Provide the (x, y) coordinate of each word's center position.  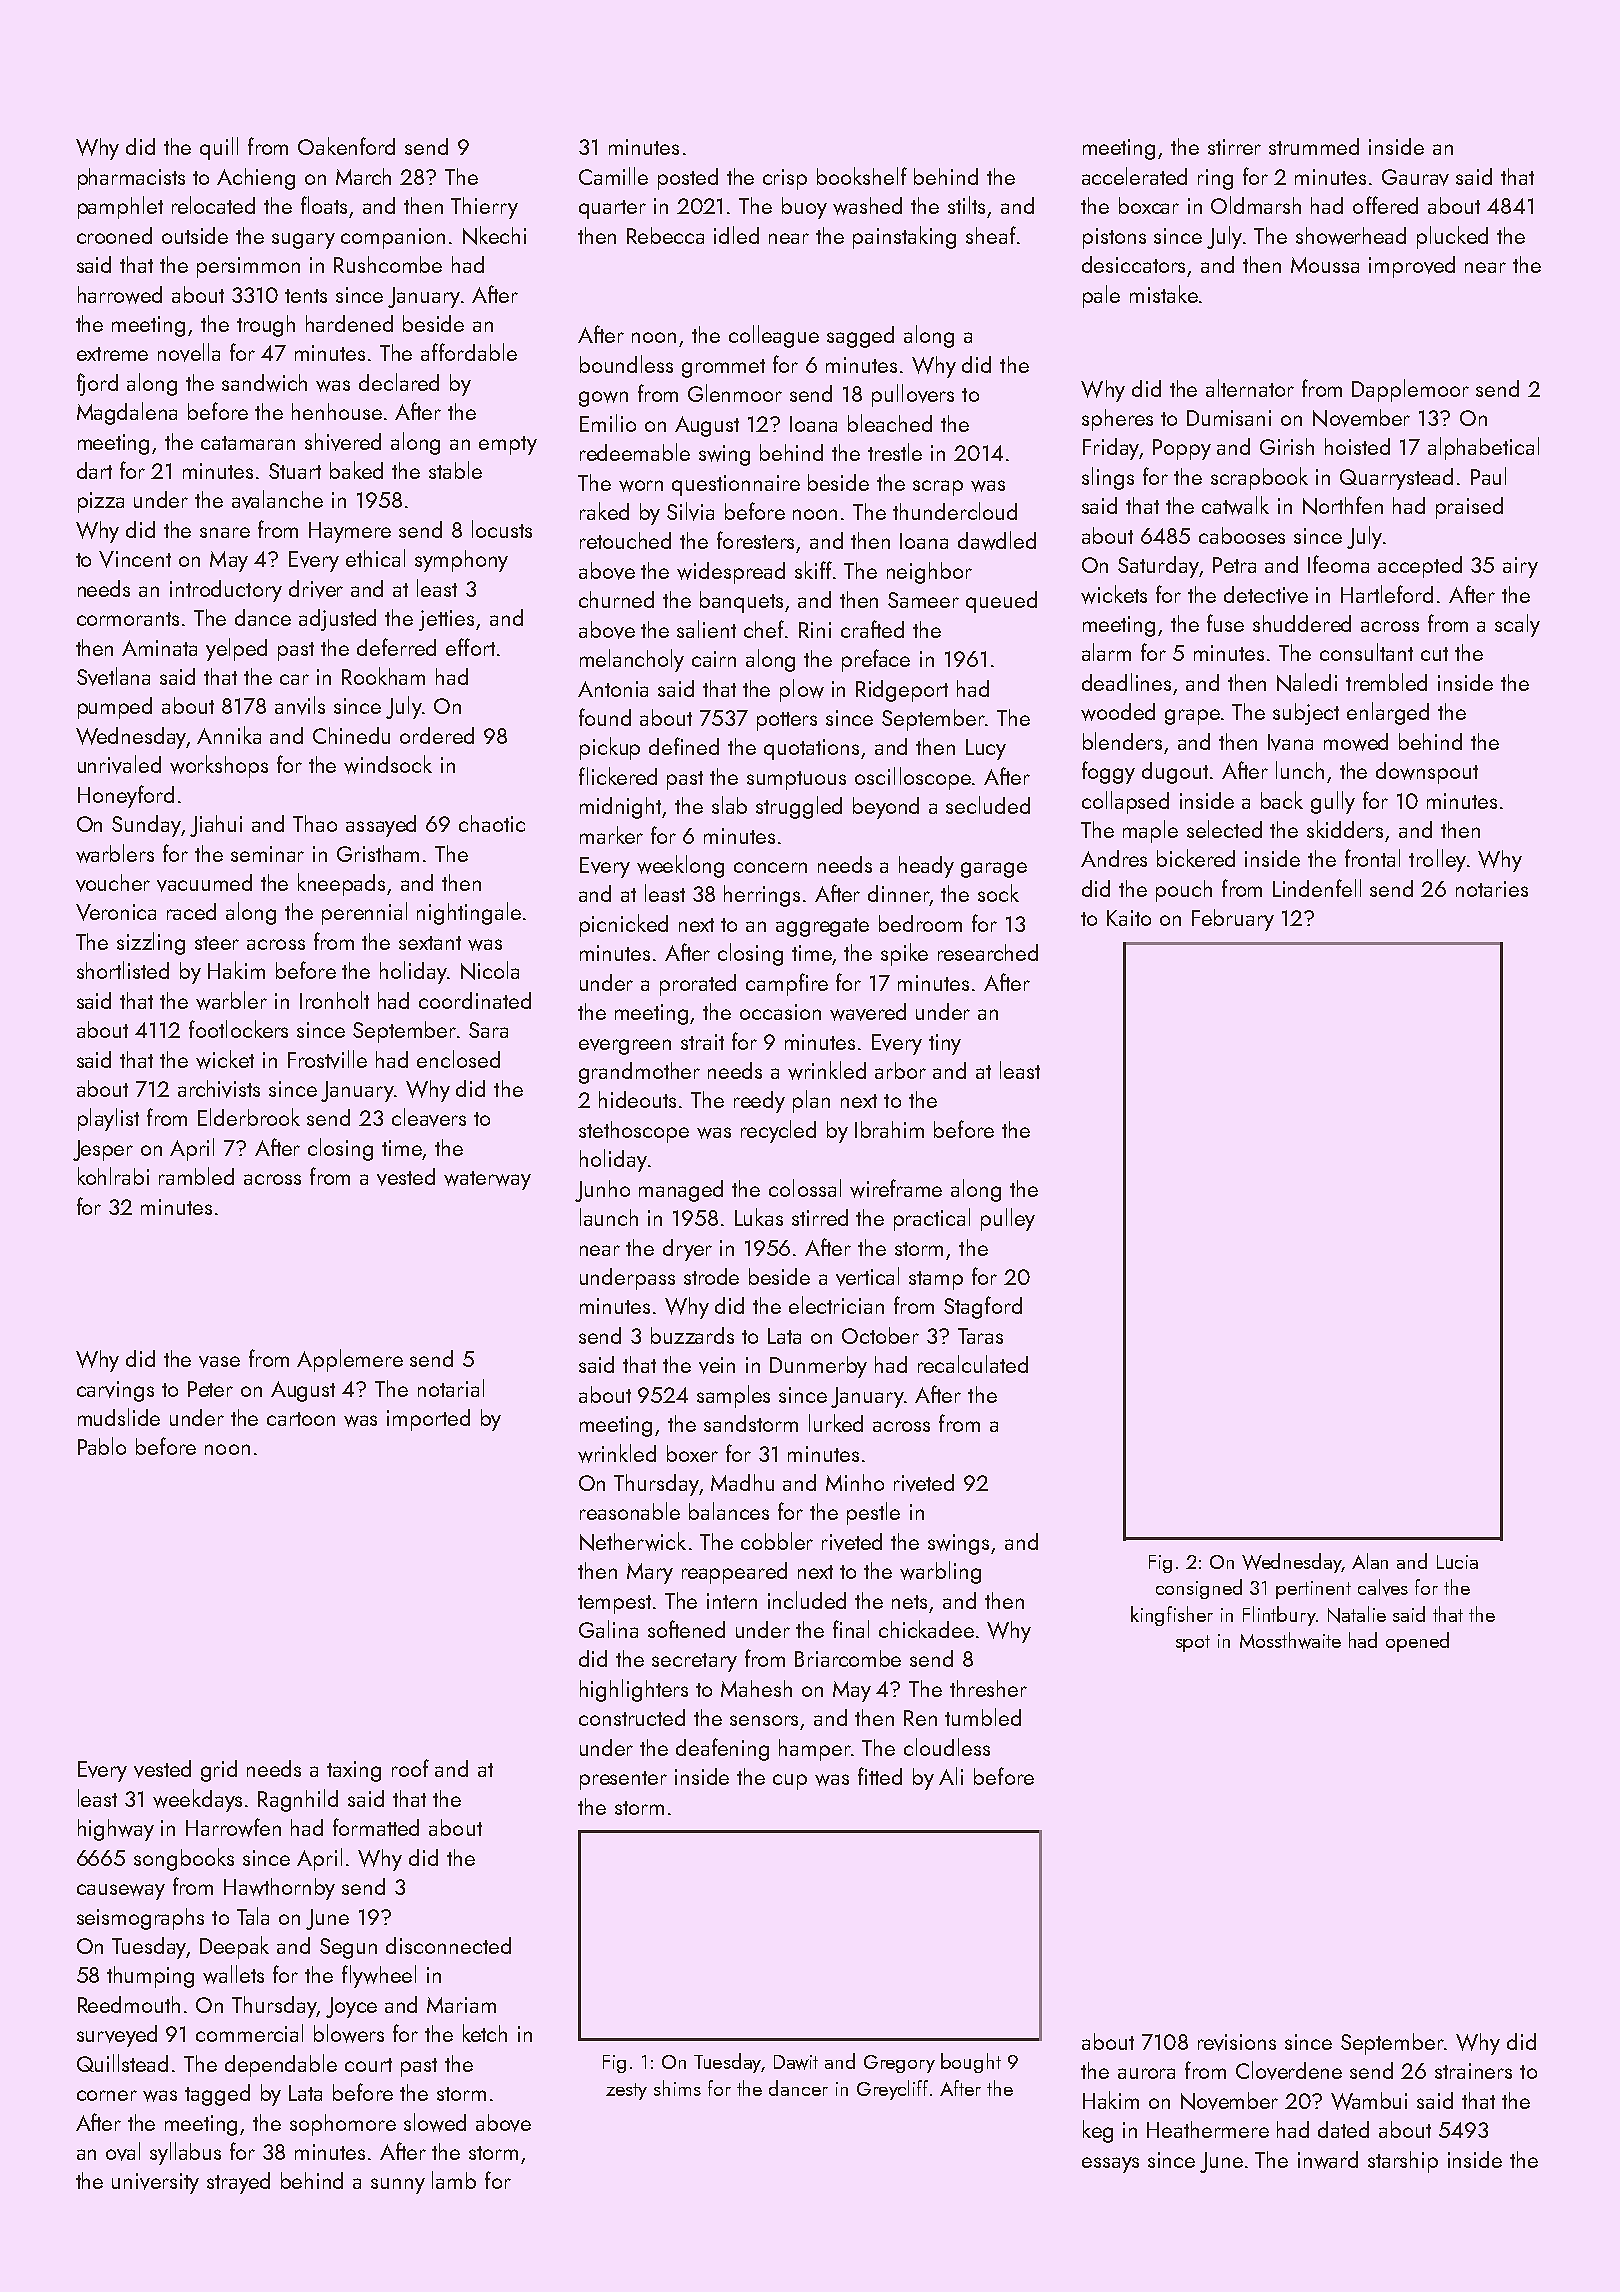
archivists (219, 1089)
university (155, 2183)
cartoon (301, 1419)
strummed (1314, 146)
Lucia (1457, 1562)
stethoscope (634, 1132)
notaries (1492, 889)
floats (324, 205)
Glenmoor (735, 393)
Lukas (759, 1217)
